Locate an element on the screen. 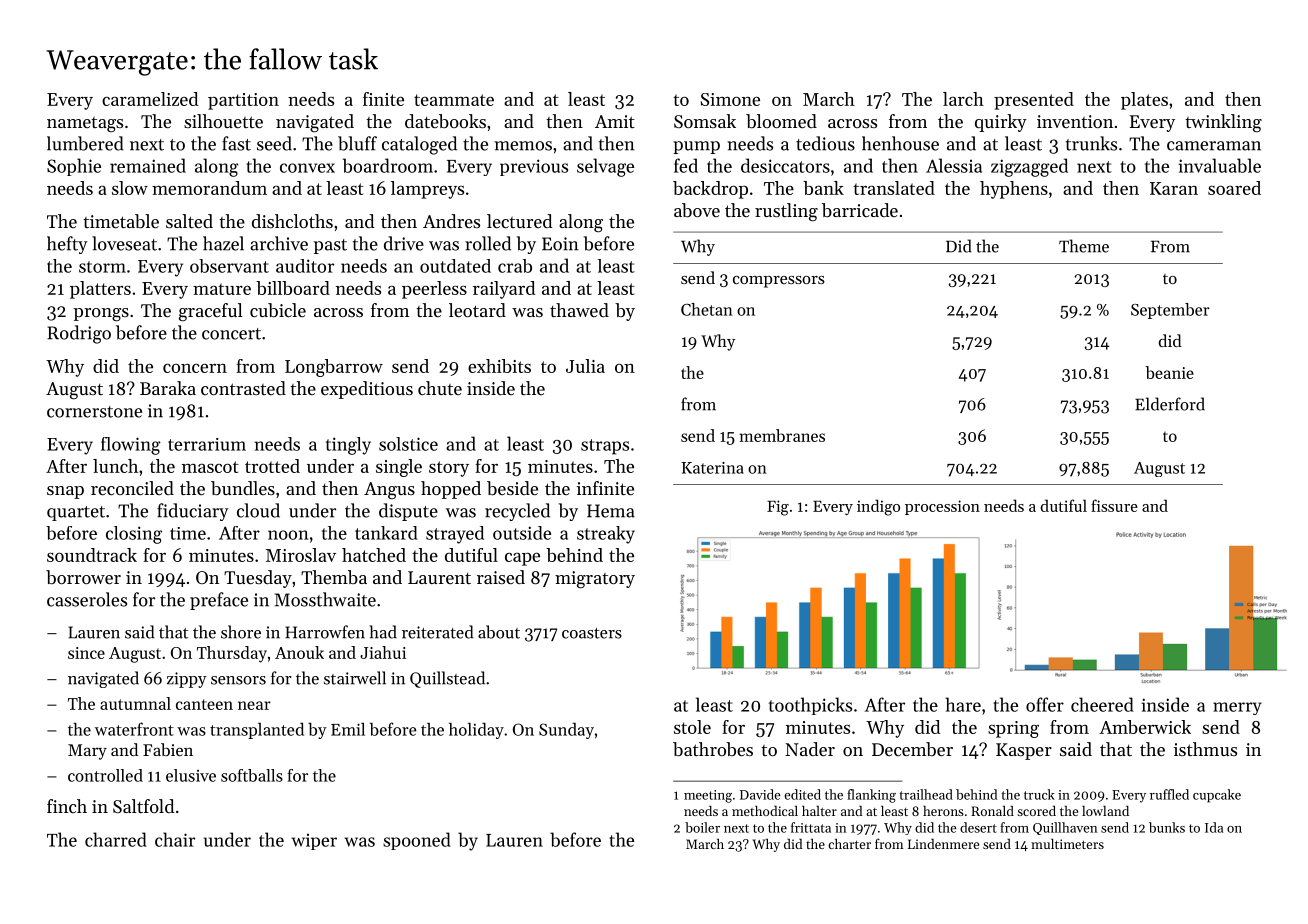 The image size is (1308, 924). solstice is located at coordinates (408, 444).
